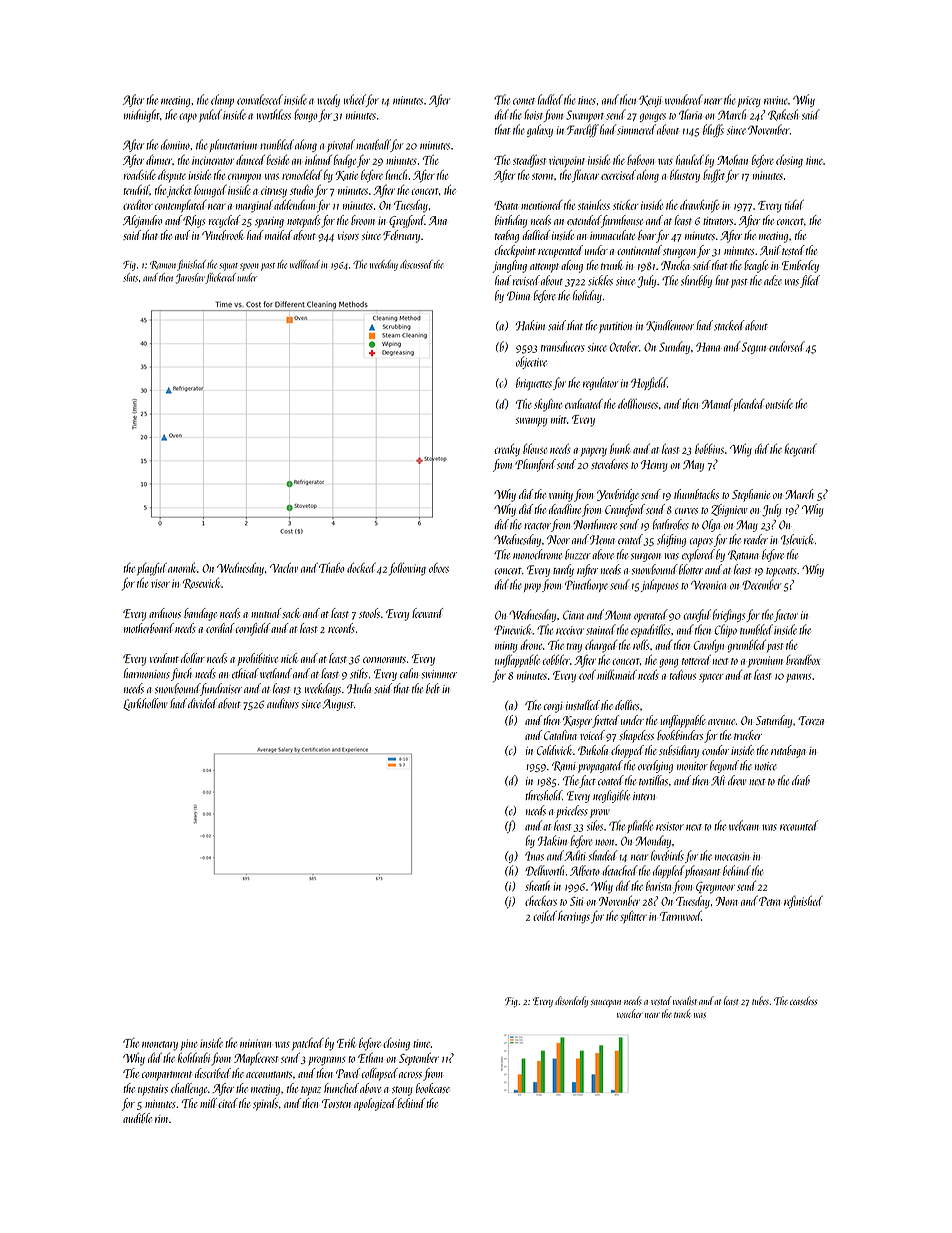 The width and height of the screenshot is (952, 1233). I want to click on sheath, so click(537, 886).
